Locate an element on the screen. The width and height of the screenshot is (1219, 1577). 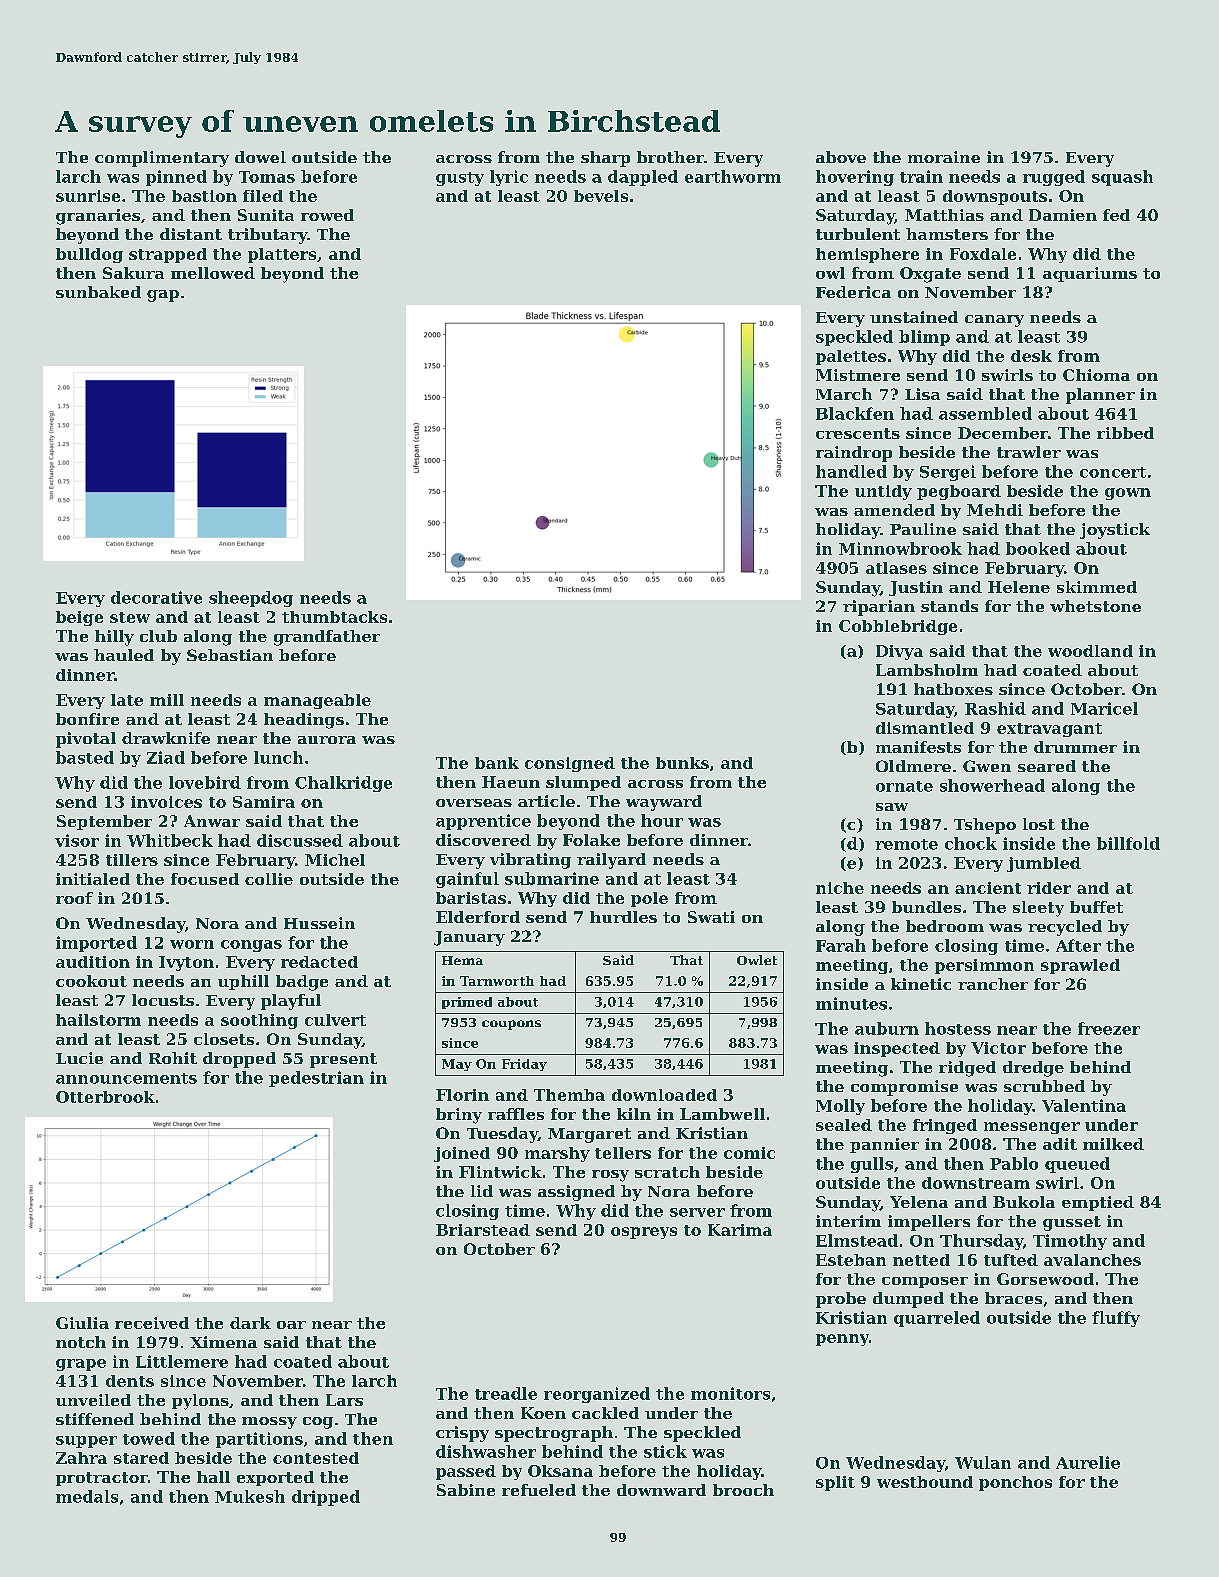
Cobblebridge is located at coordinates (898, 627).
